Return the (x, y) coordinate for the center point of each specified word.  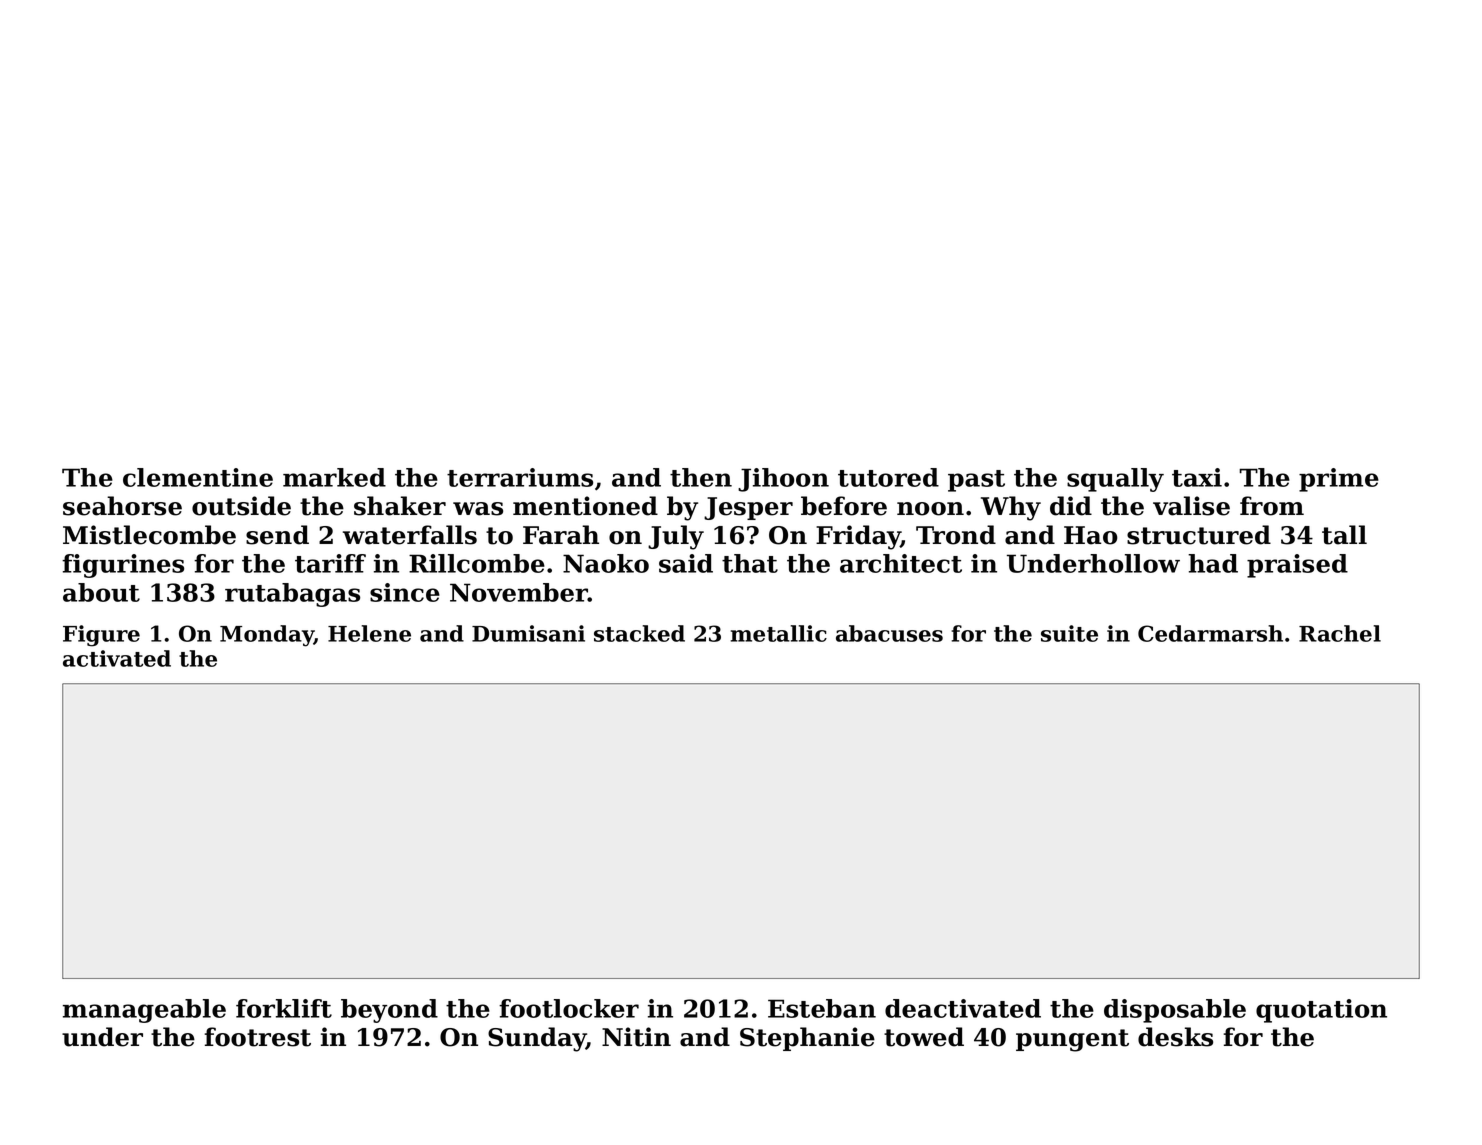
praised (1297, 566)
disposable (1175, 1011)
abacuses (889, 633)
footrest (258, 1037)
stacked (639, 633)
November (519, 592)
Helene (369, 633)
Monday (267, 636)
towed (924, 1037)
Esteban (822, 1008)
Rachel (1340, 633)
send (277, 535)
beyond (389, 1011)
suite (1069, 633)
